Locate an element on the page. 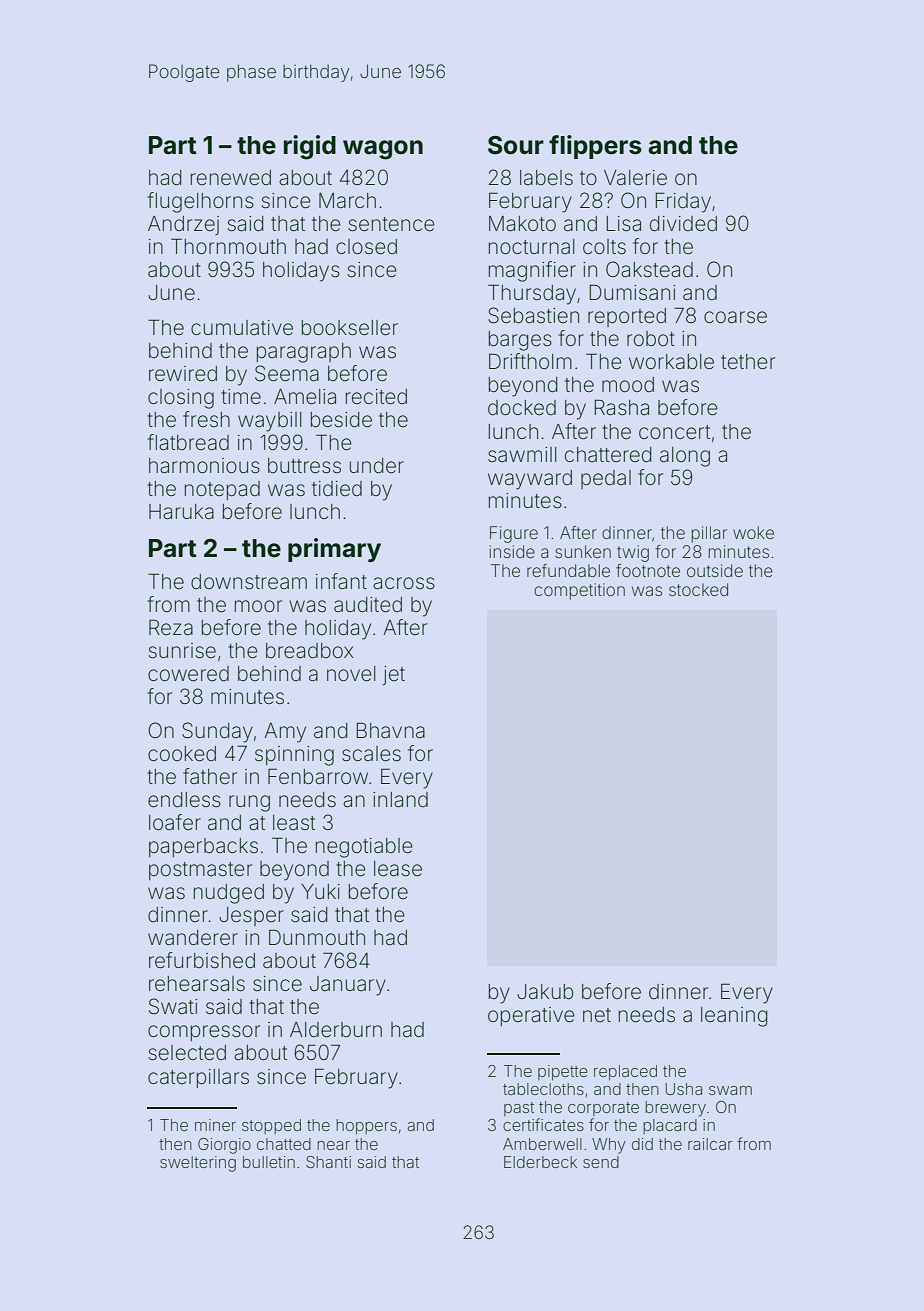 This page has height=1311, width=924. certificates is located at coordinates (543, 1124).
